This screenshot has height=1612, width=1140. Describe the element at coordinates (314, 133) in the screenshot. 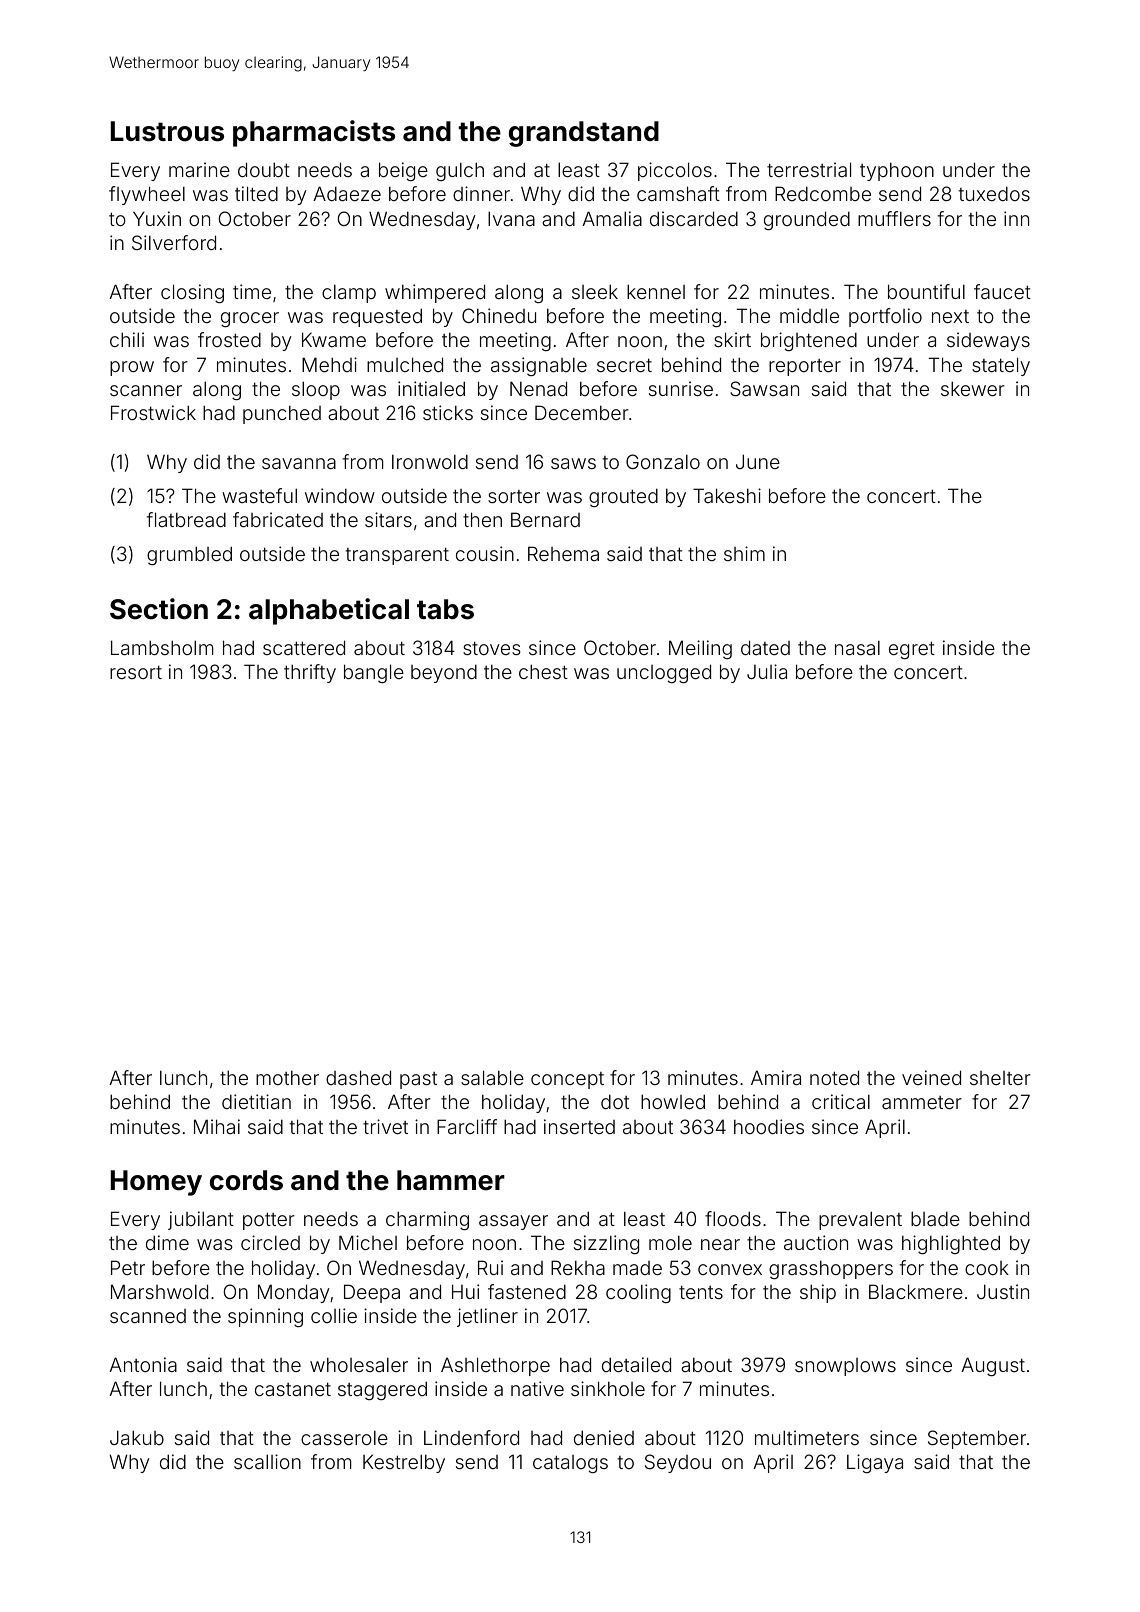

I see `pharmacists` at that location.
